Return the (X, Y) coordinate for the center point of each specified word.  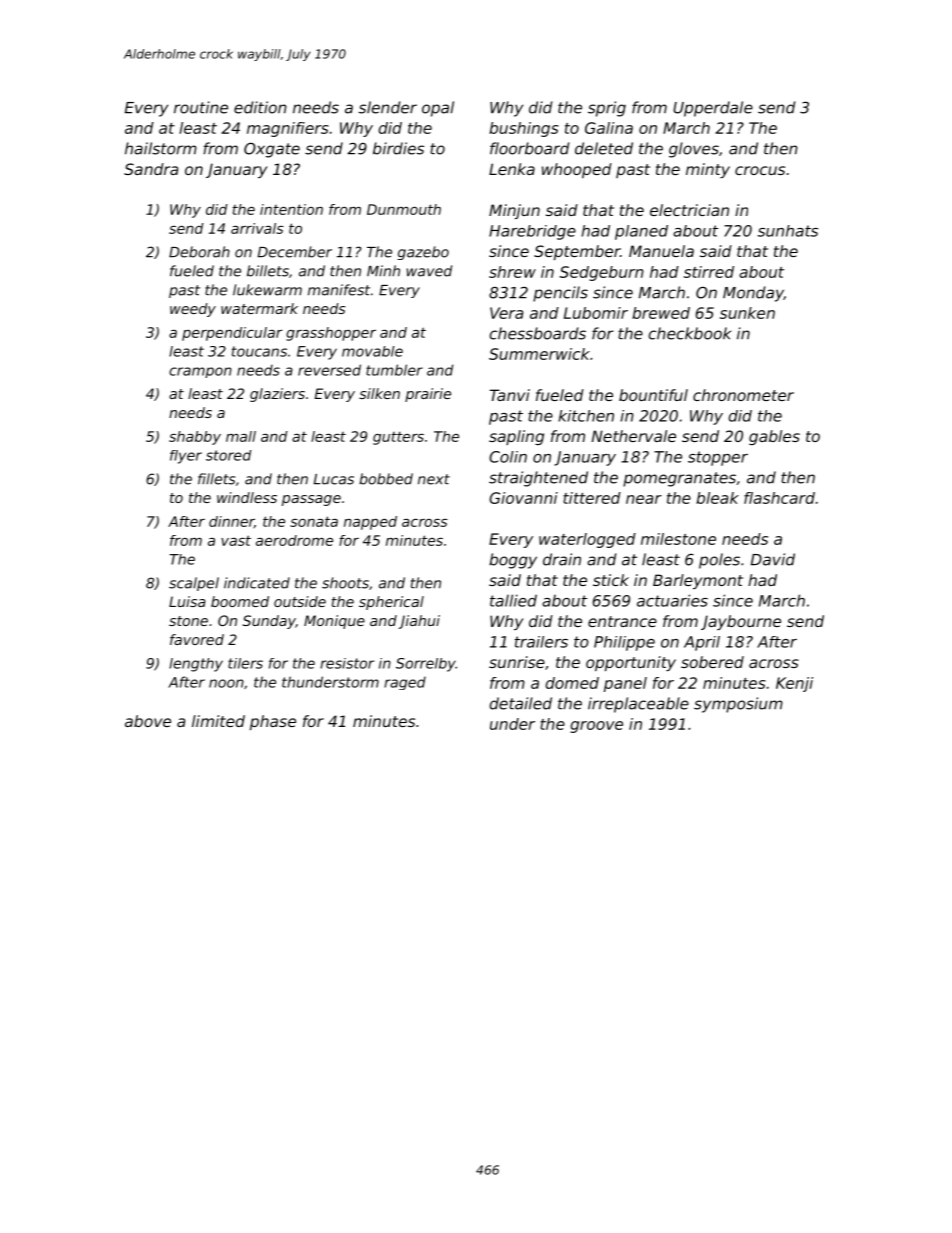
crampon (200, 372)
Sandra (151, 169)
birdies (398, 148)
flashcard (779, 498)
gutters (398, 438)
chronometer (743, 395)
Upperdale (713, 109)
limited (218, 721)
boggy (513, 561)
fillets (216, 479)
